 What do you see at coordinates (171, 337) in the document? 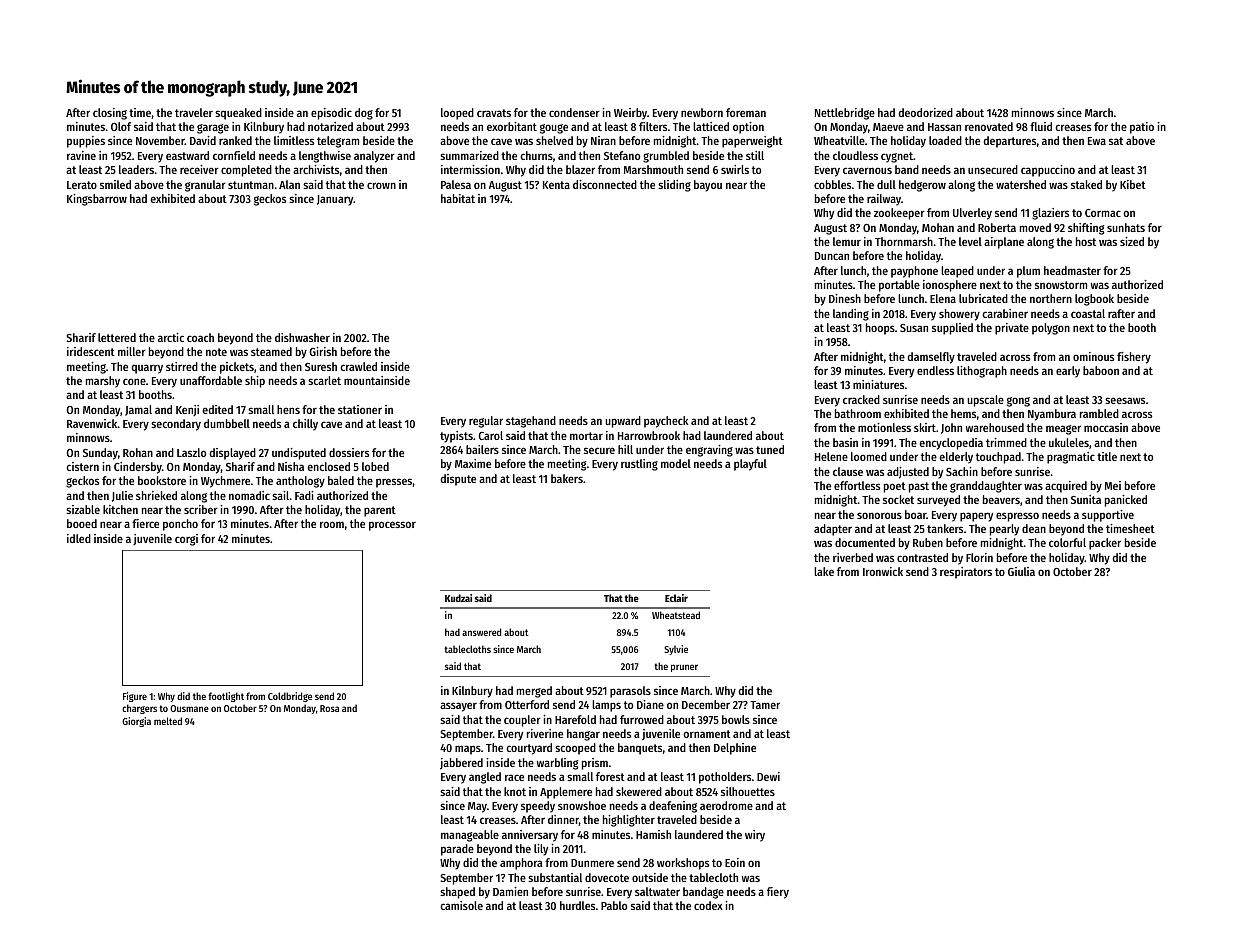
I see `arctic` at bounding box center [171, 337].
